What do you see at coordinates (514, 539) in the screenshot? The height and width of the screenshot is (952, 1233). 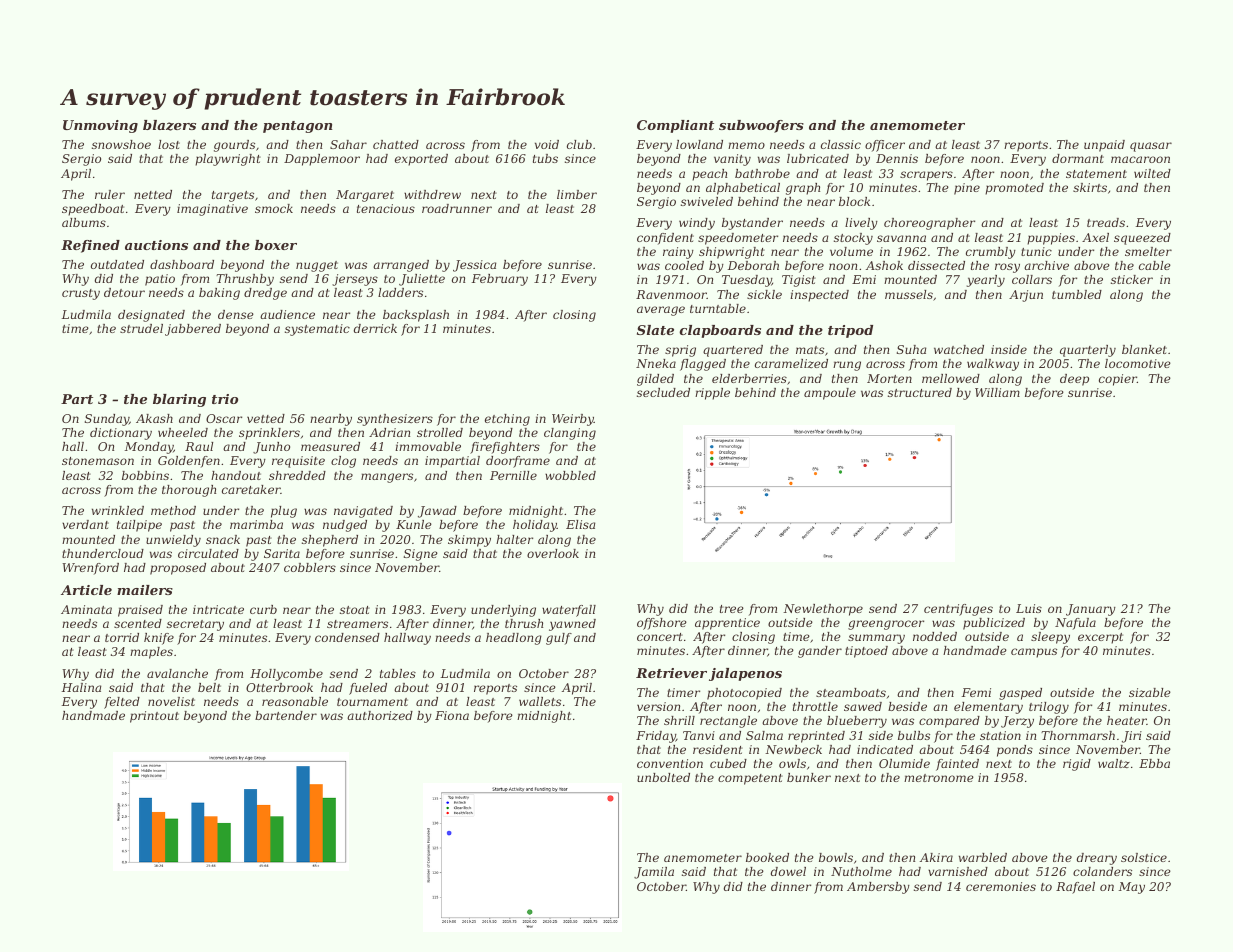 I see `halter` at bounding box center [514, 539].
